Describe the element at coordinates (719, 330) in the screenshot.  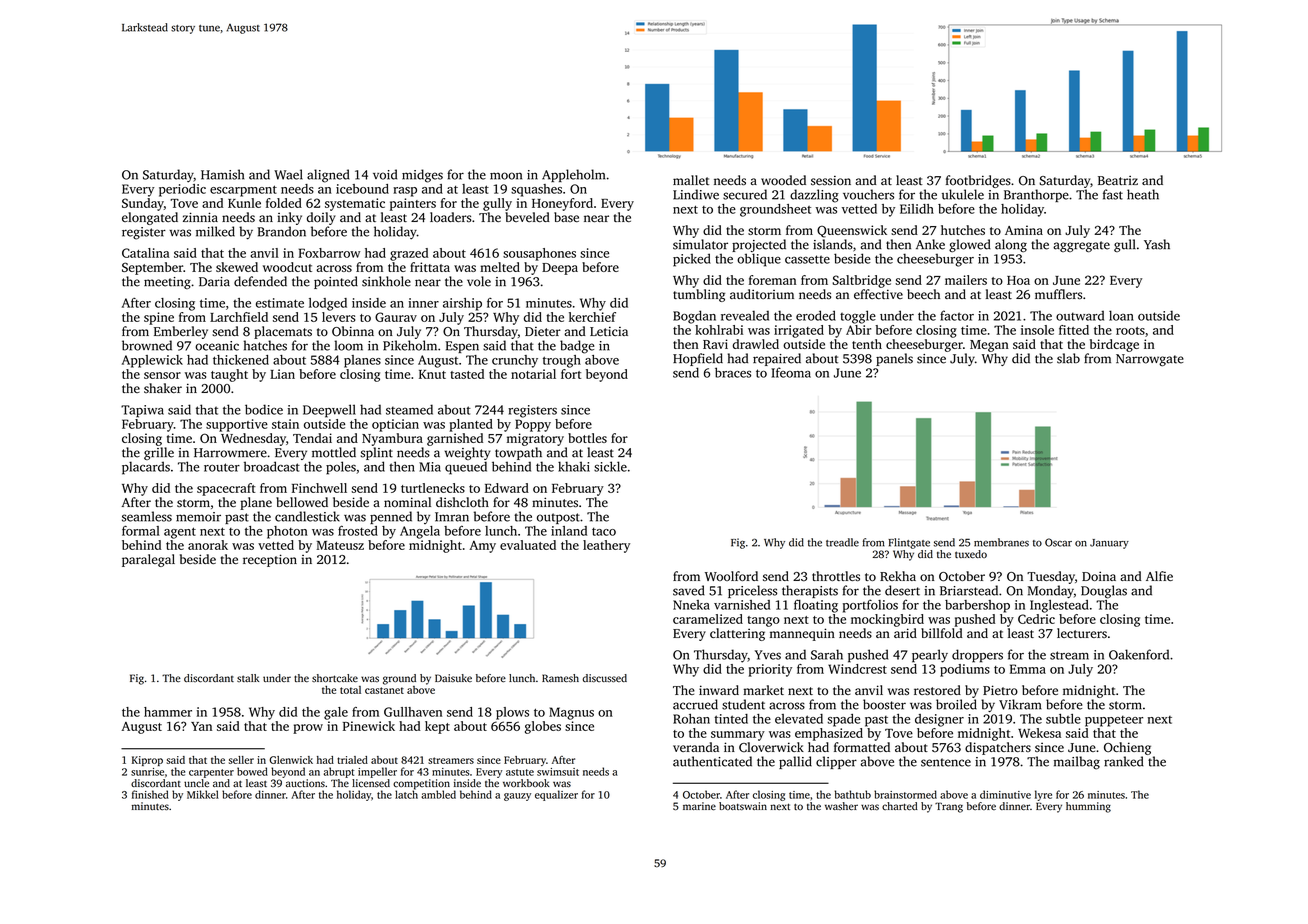
I see `kohlrabi` at that location.
